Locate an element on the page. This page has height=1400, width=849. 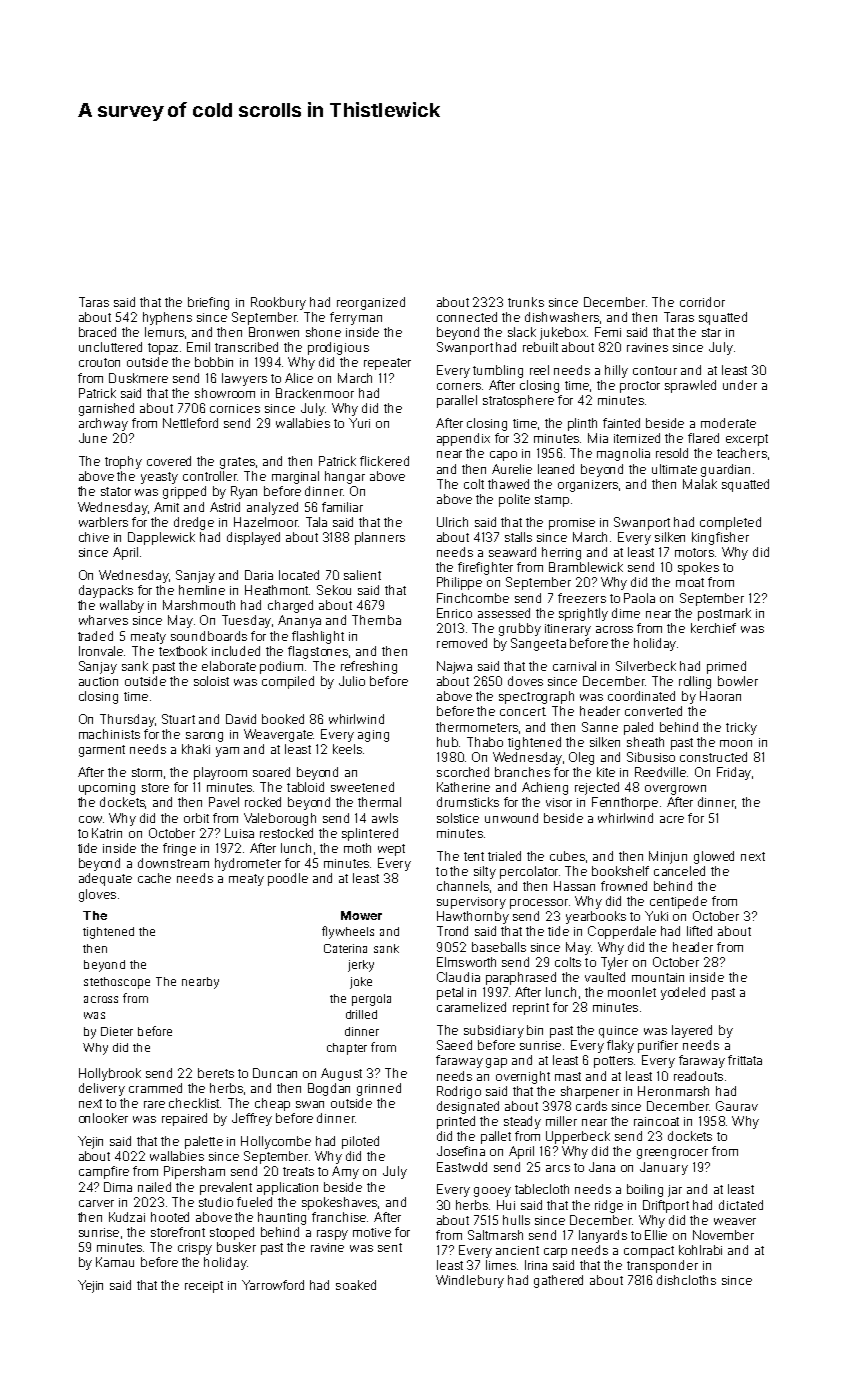
poodle is located at coordinates (288, 879).
